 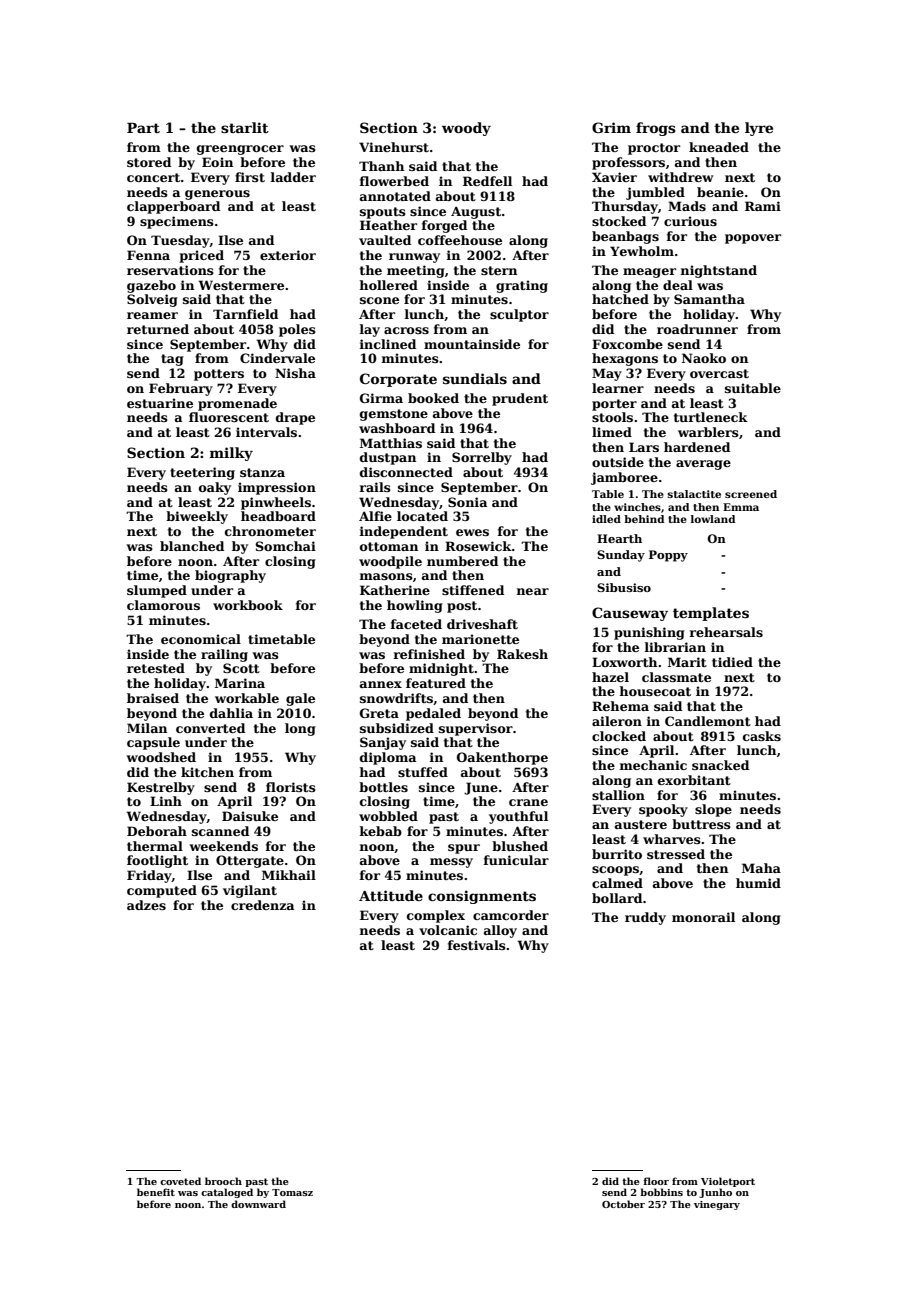 What do you see at coordinates (391, 895) in the screenshot?
I see `Attitude` at bounding box center [391, 895].
